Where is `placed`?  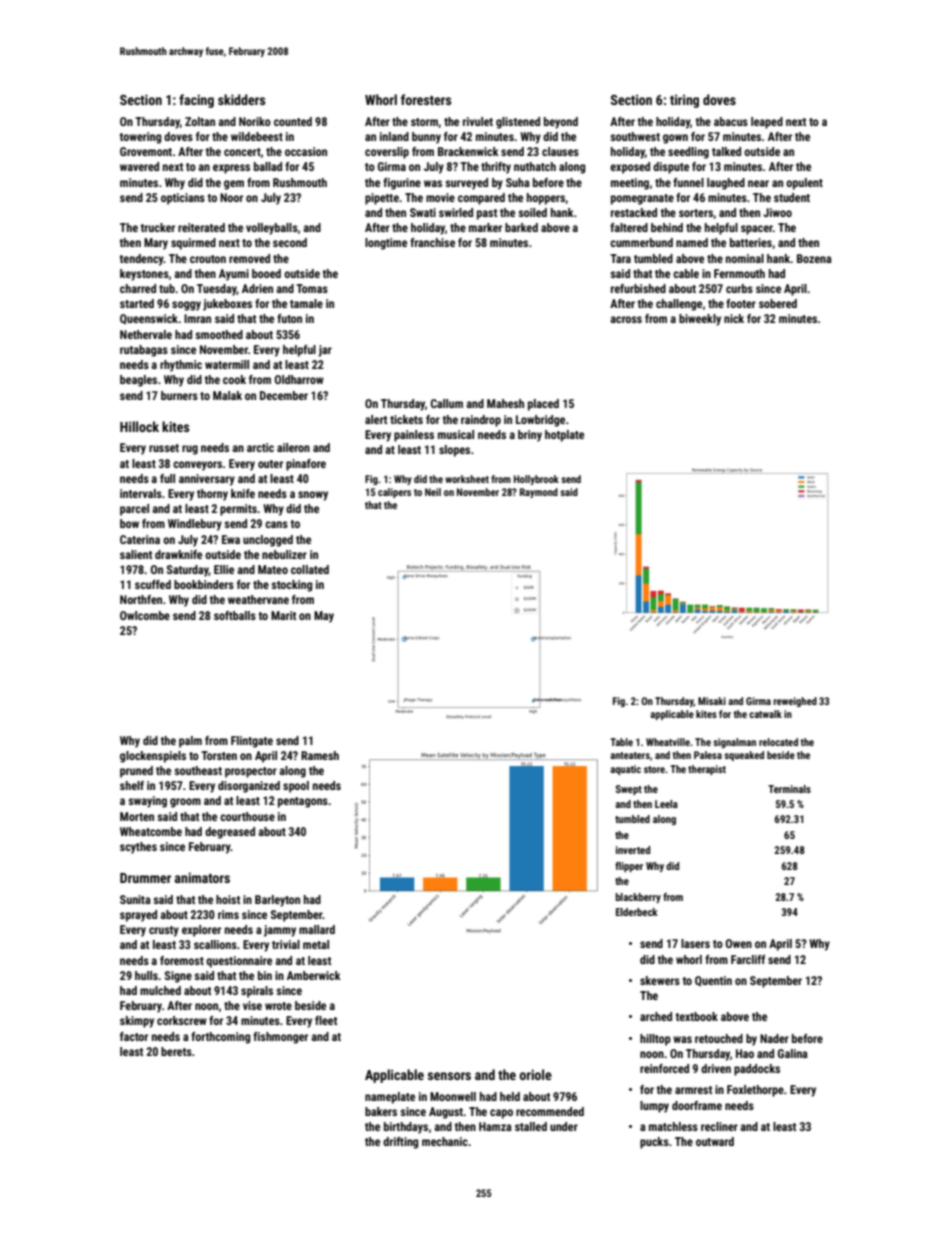
placed is located at coordinates (543, 405).
